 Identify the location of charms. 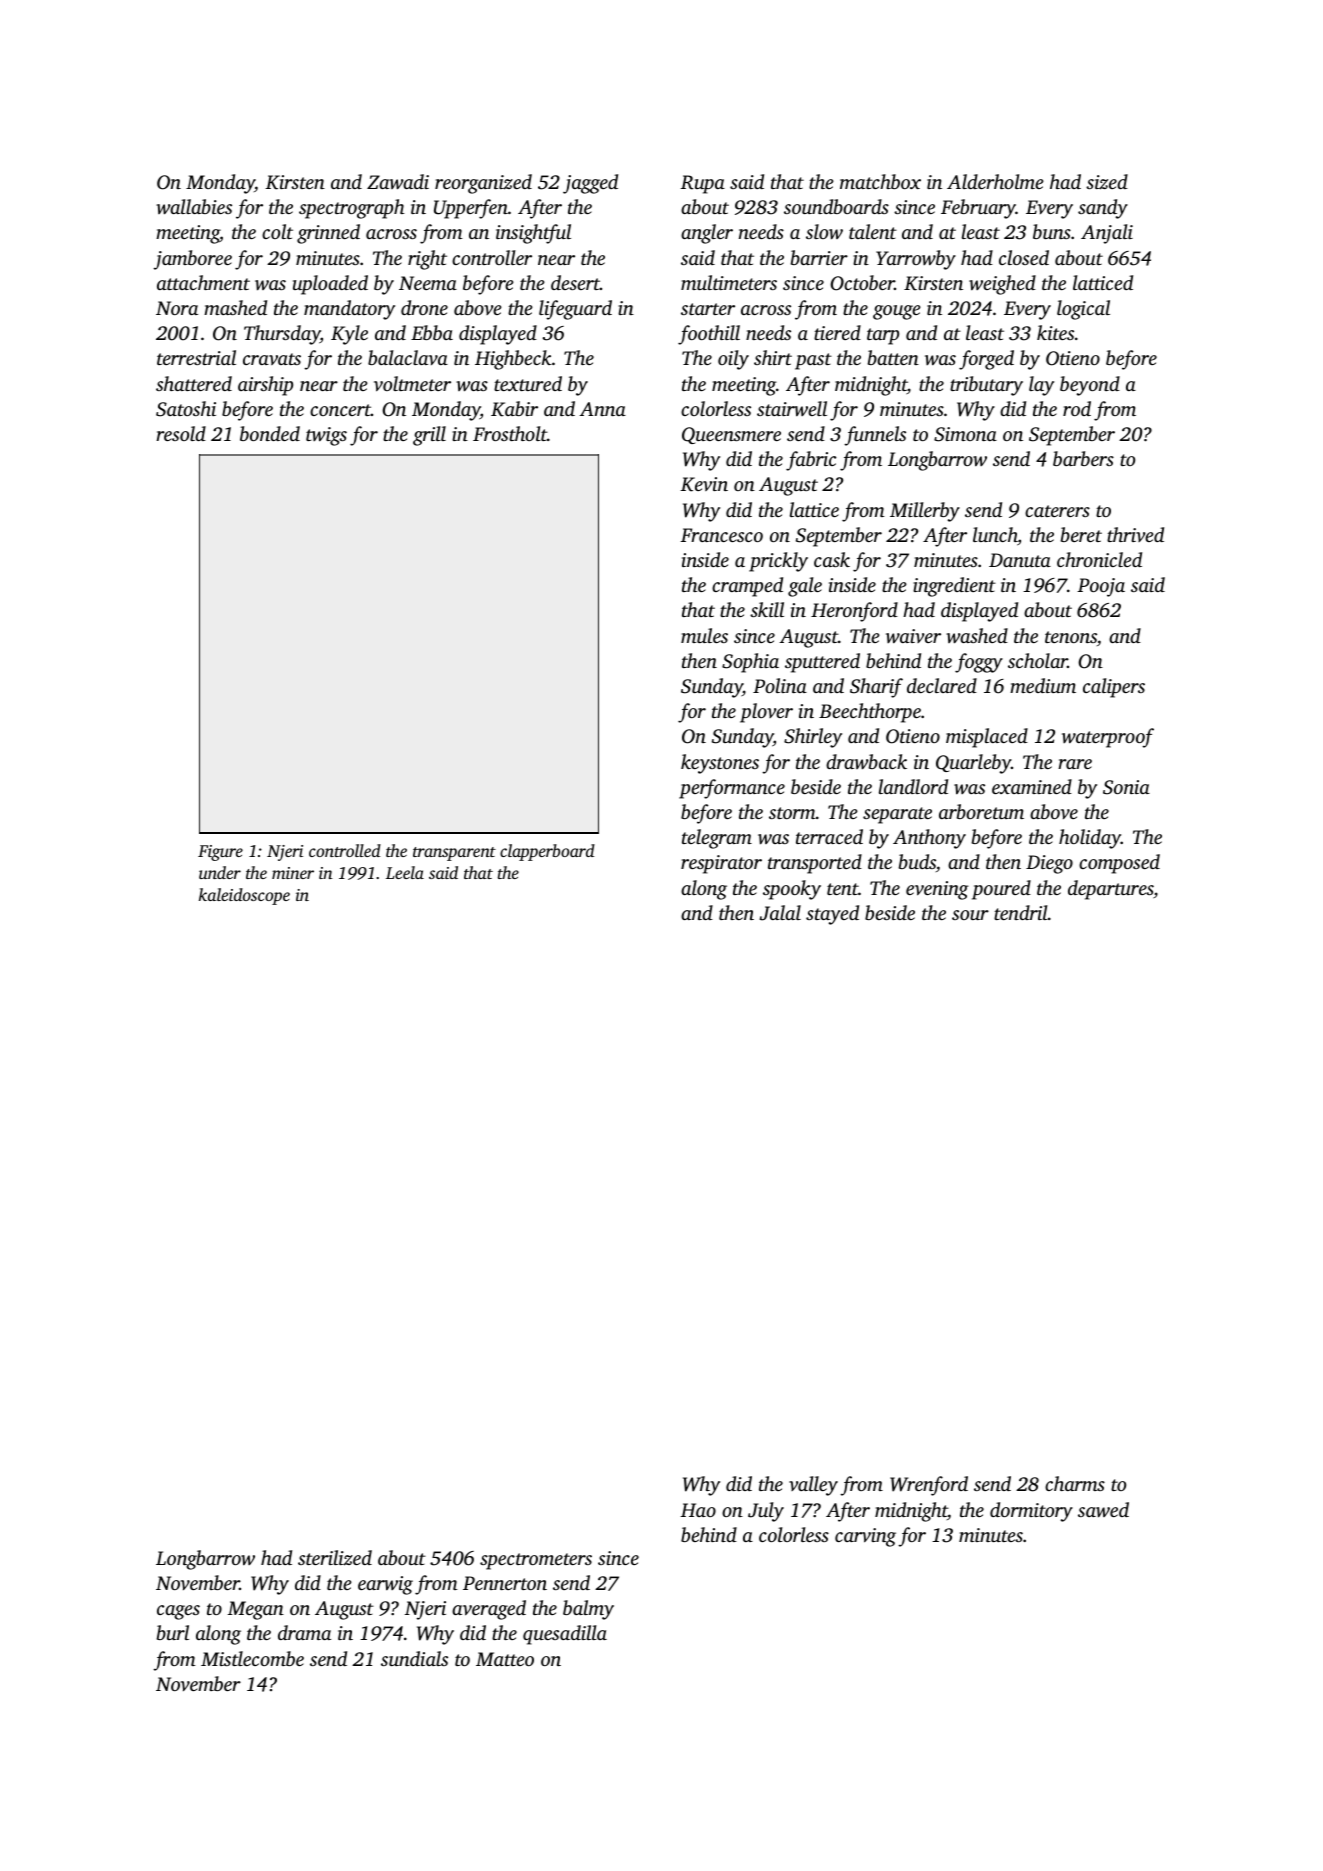
(1075, 1483).
